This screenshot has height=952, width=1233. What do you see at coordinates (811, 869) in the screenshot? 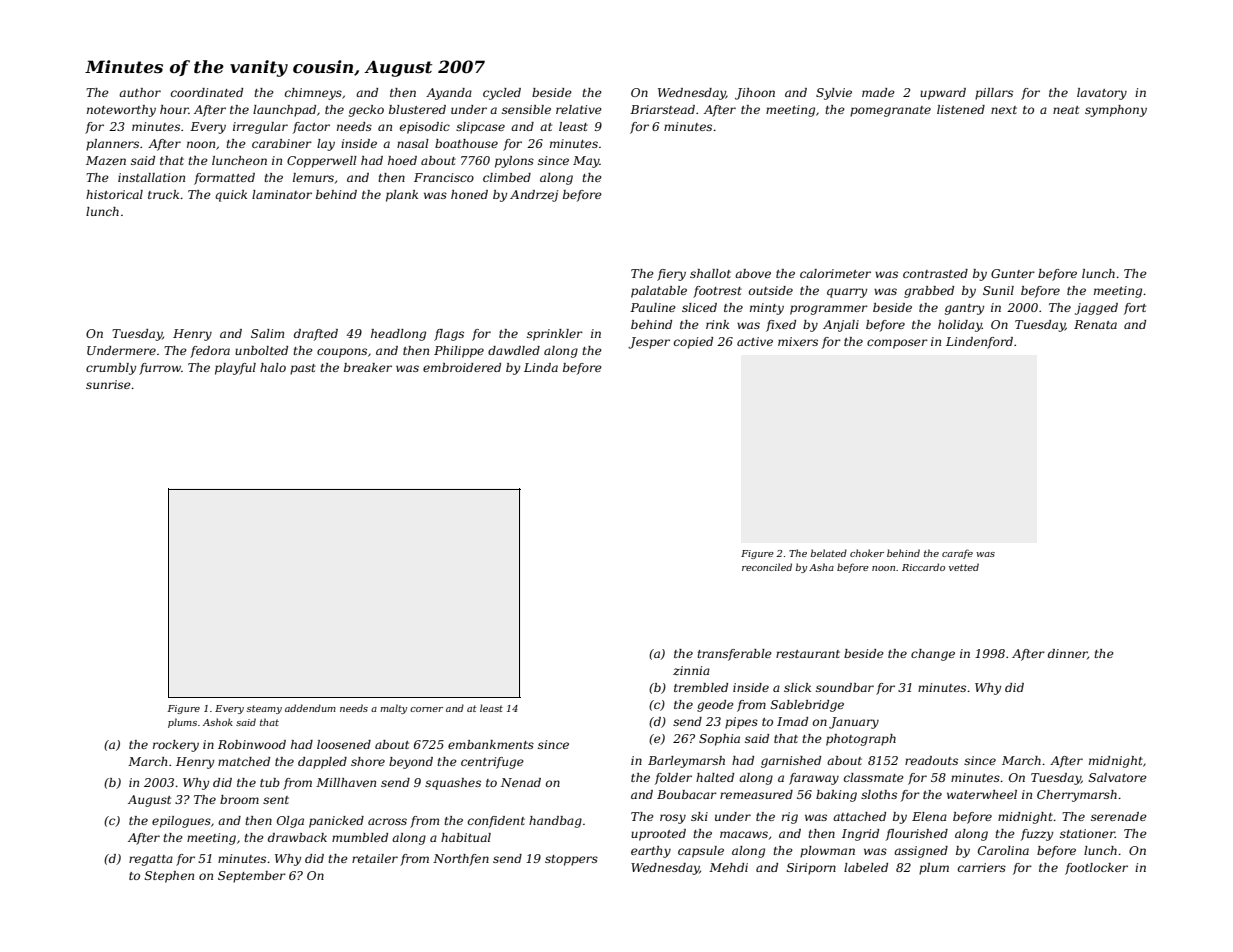
I see `Siriporn` at bounding box center [811, 869].
